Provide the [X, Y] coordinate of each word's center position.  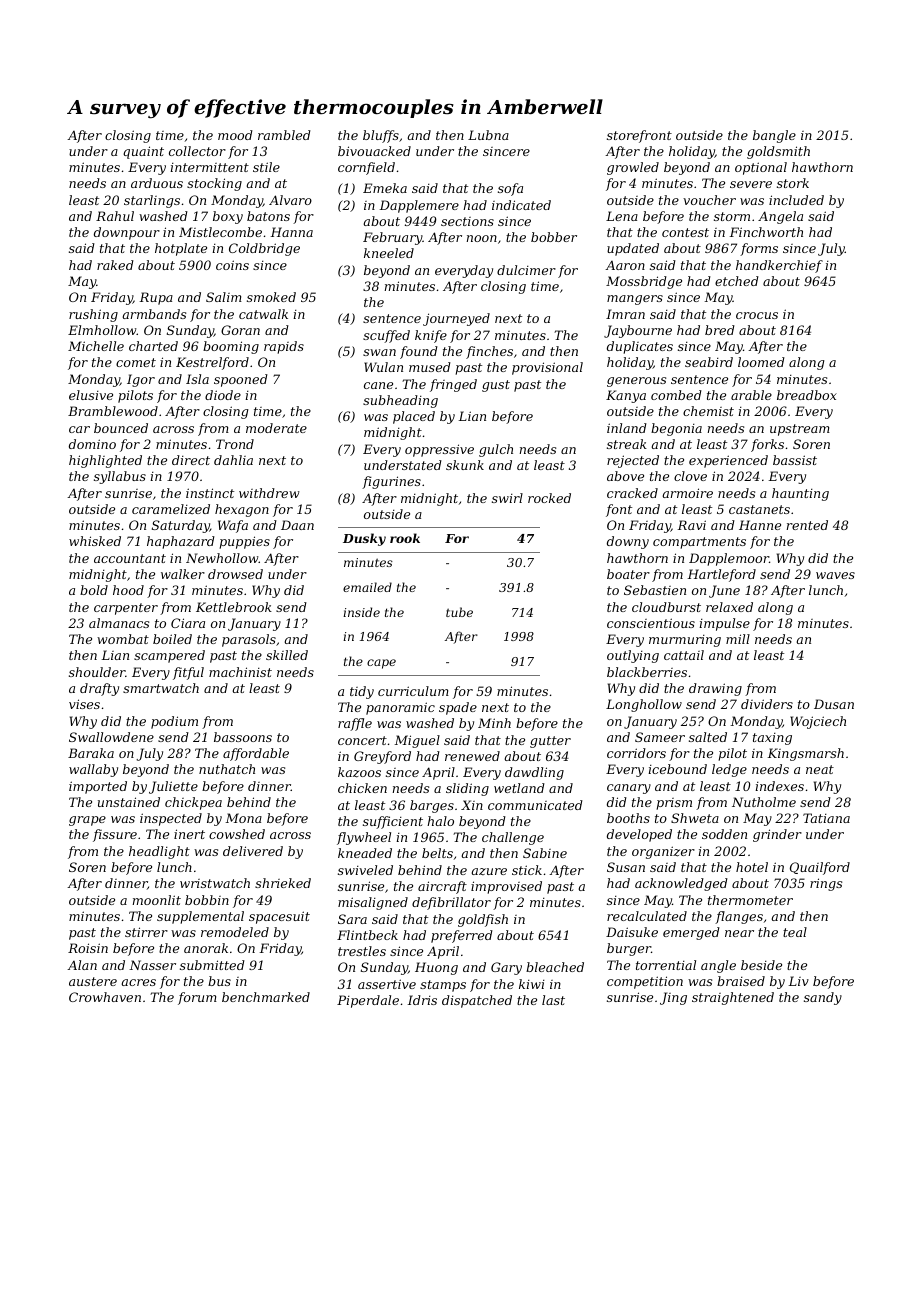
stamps [443, 986]
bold [94, 590]
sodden [724, 834]
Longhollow [644, 705]
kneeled [389, 253]
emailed [367, 587]
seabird [709, 362]
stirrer [146, 932]
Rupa [156, 298]
